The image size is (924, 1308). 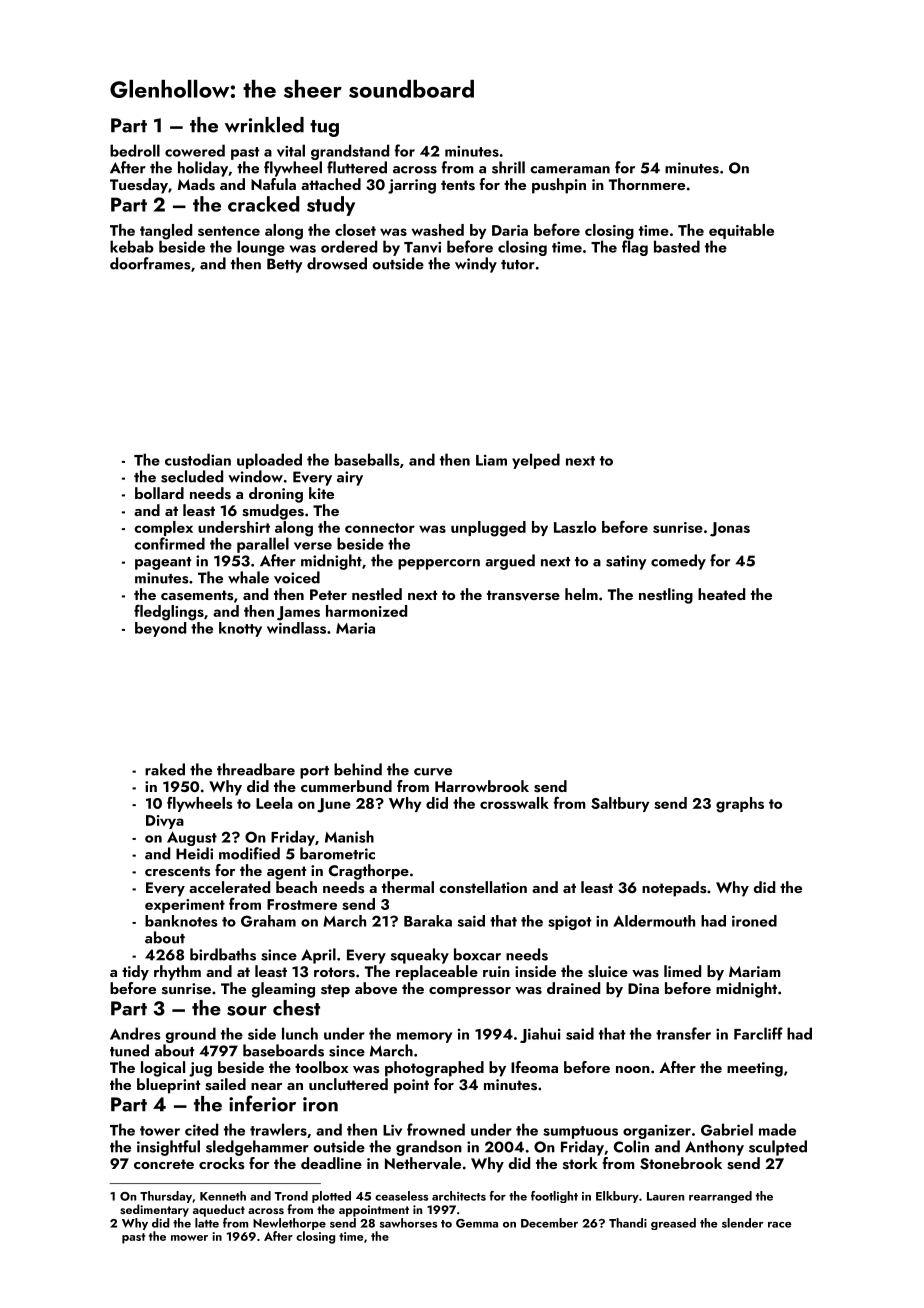 What do you see at coordinates (643, 988) in the screenshot?
I see `Dina` at bounding box center [643, 988].
